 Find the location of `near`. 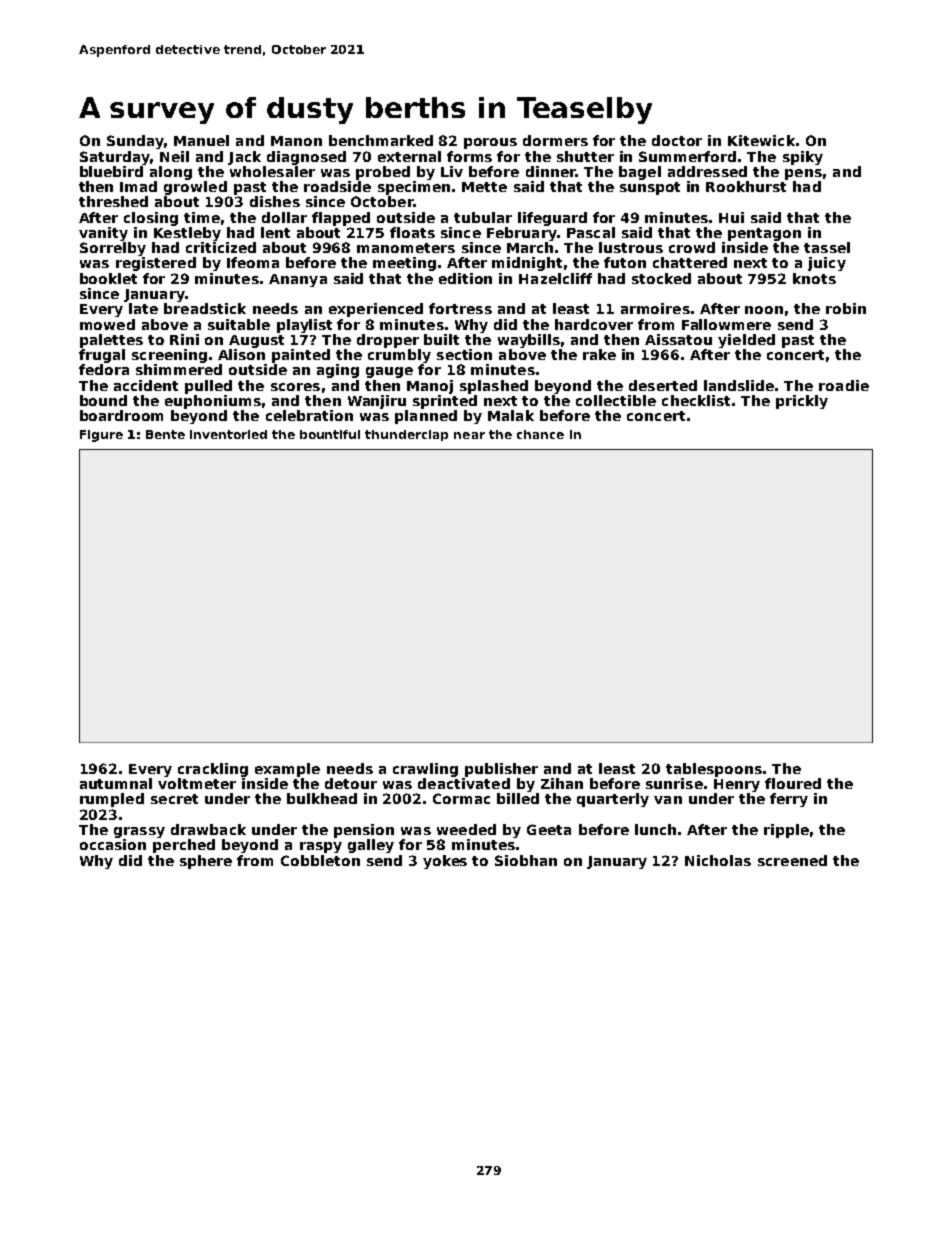

near is located at coordinates (469, 435).
